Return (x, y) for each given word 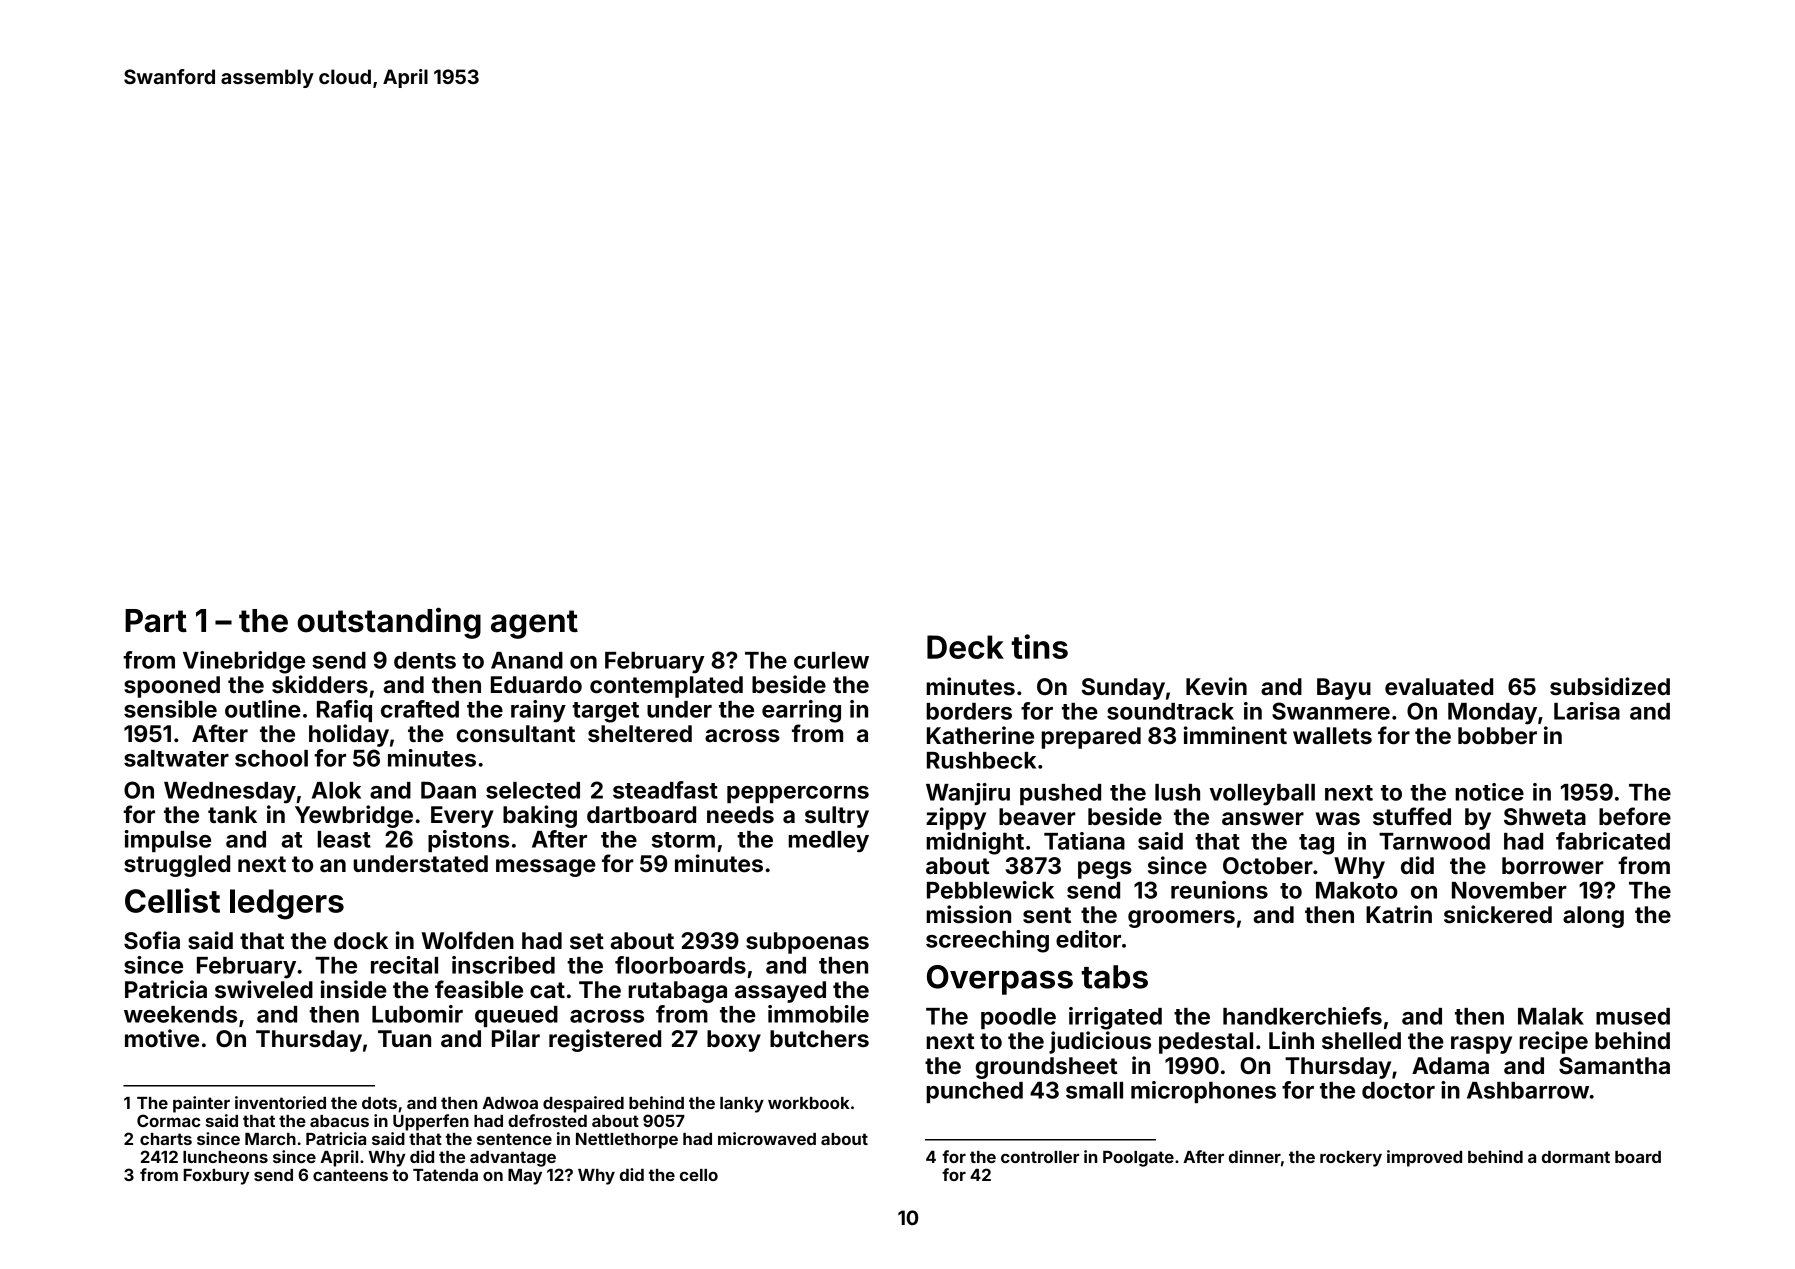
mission (968, 914)
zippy (956, 818)
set (587, 941)
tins (1039, 646)
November (1509, 890)
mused (1633, 1016)
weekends (180, 1014)
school (271, 758)
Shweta (1545, 817)
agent (534, 624)
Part (156, 621)
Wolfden (467, 940)
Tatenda (445, 1175)
